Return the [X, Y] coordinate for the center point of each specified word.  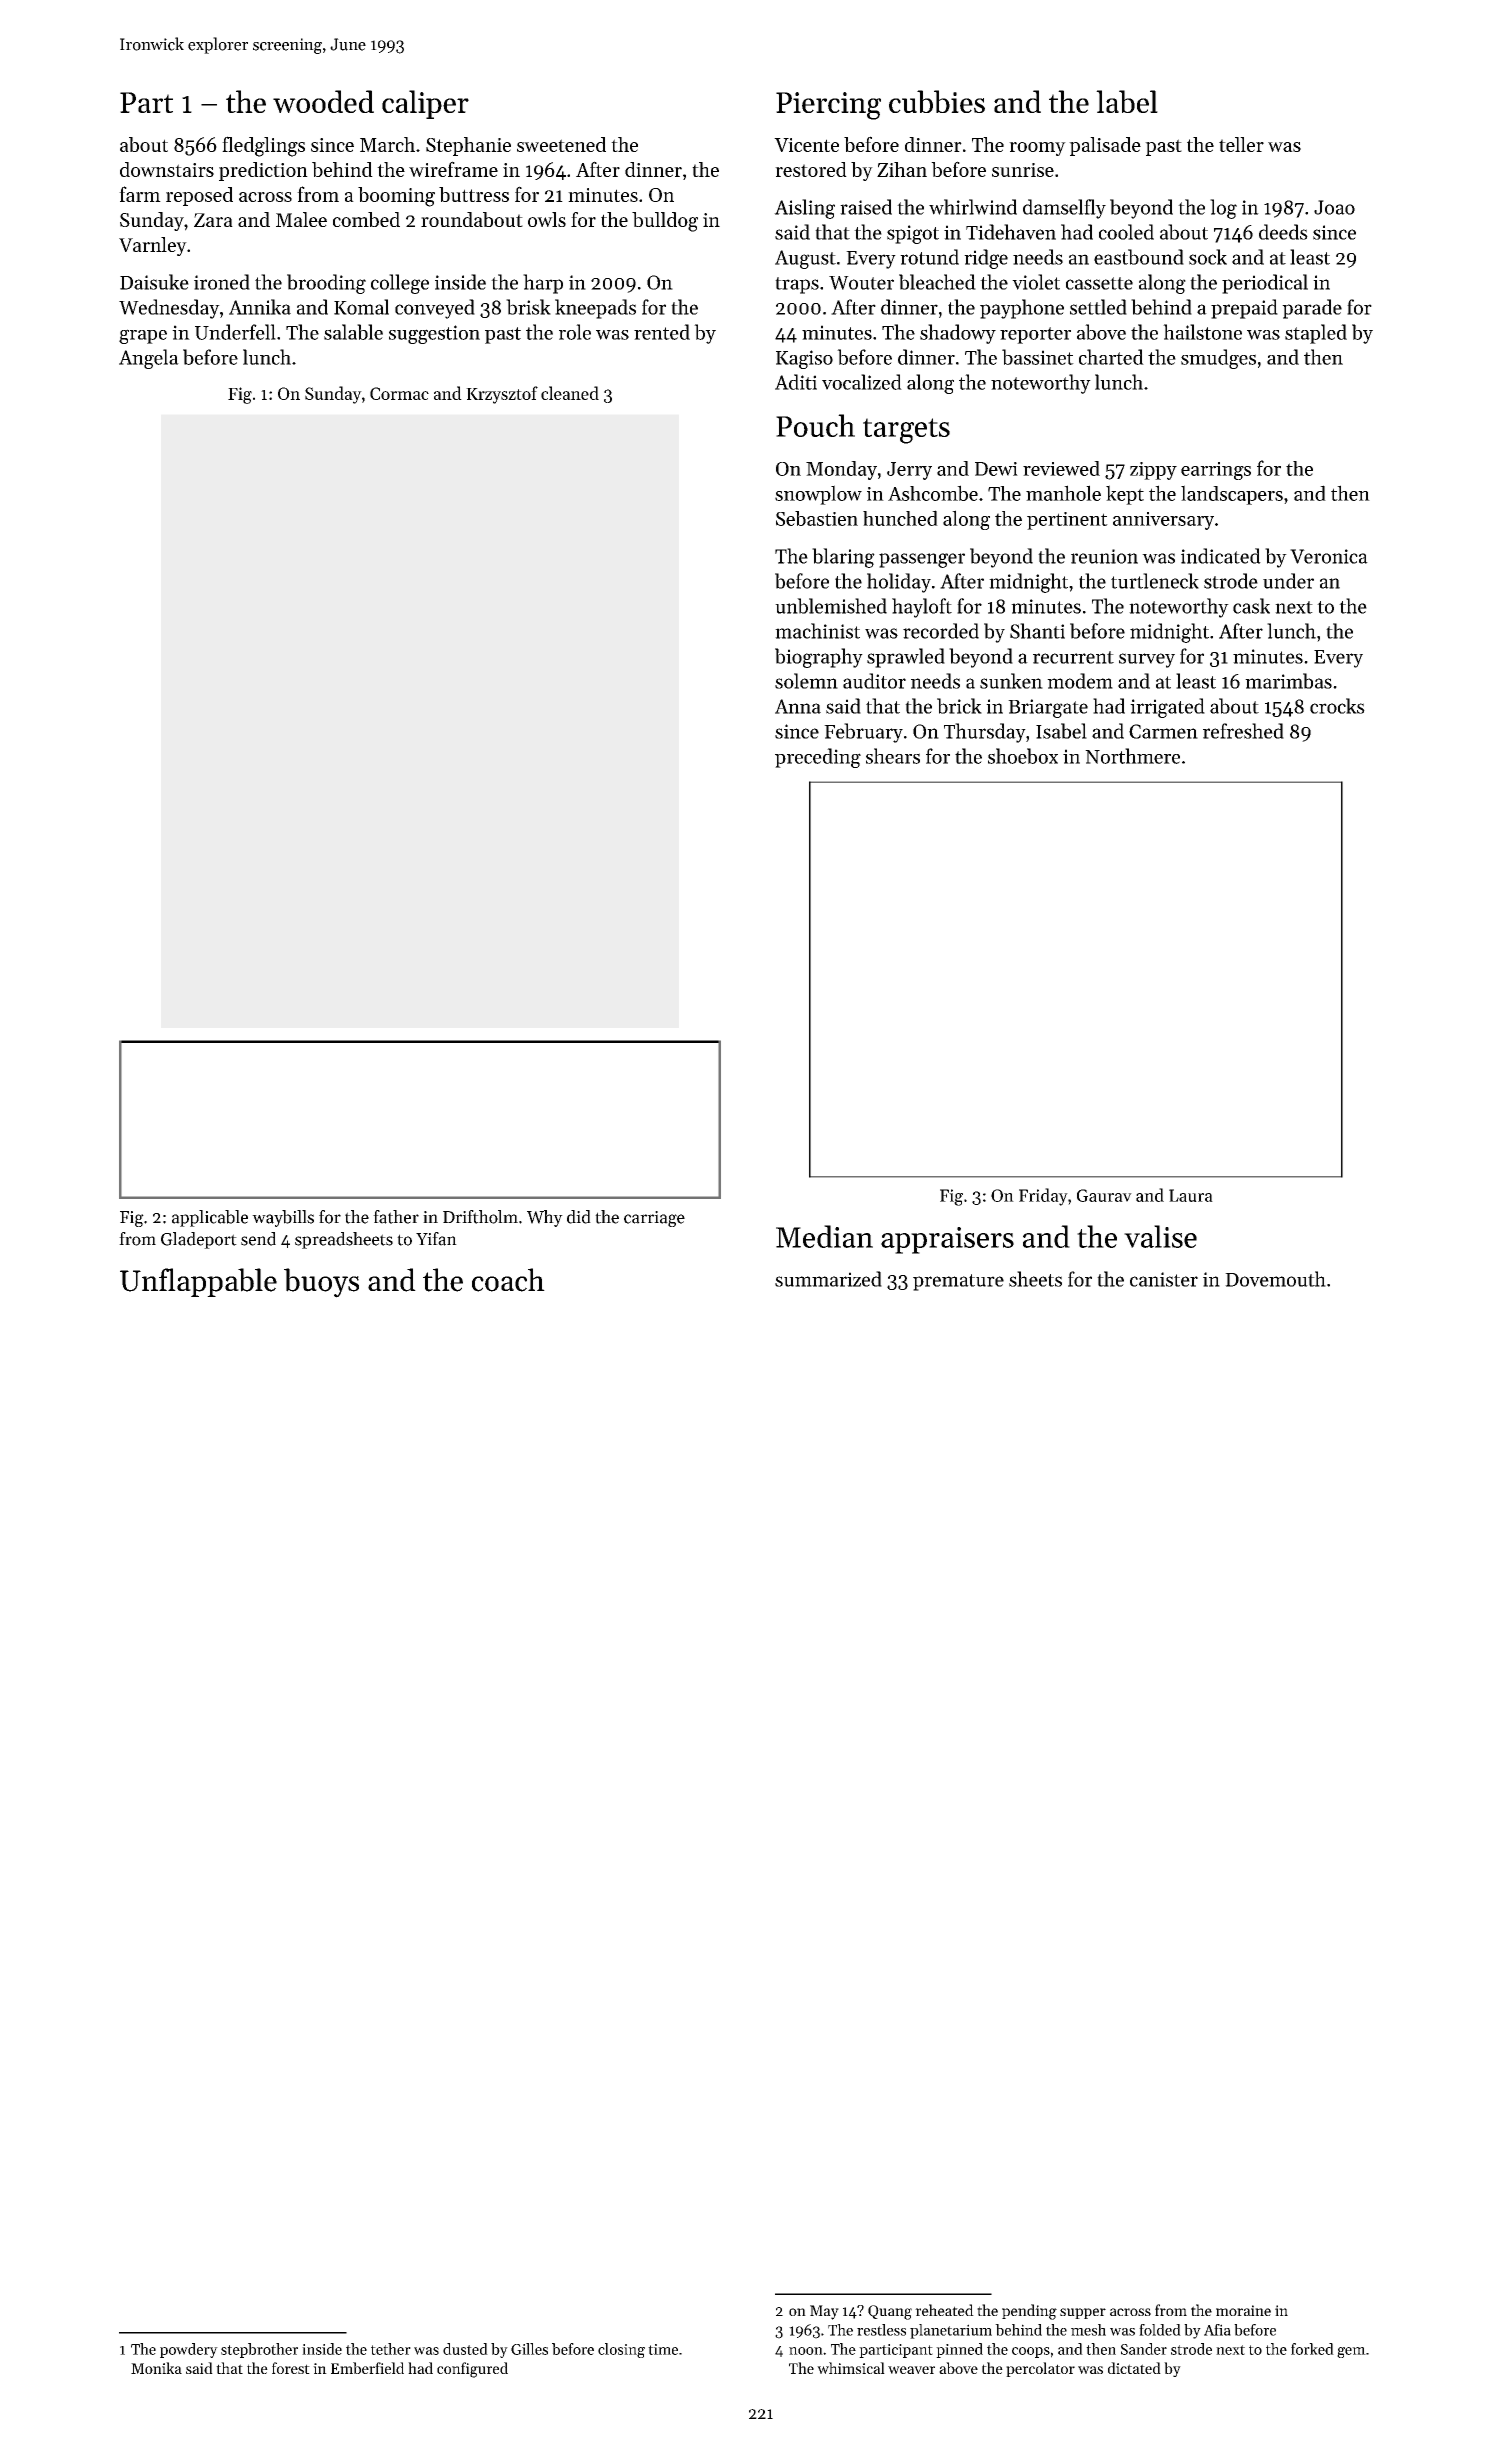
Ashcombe [933, 493]
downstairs [167, 169]
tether [391, 2349]
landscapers [1232, 495]
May [824, 2312]
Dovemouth [1275, 1279]
